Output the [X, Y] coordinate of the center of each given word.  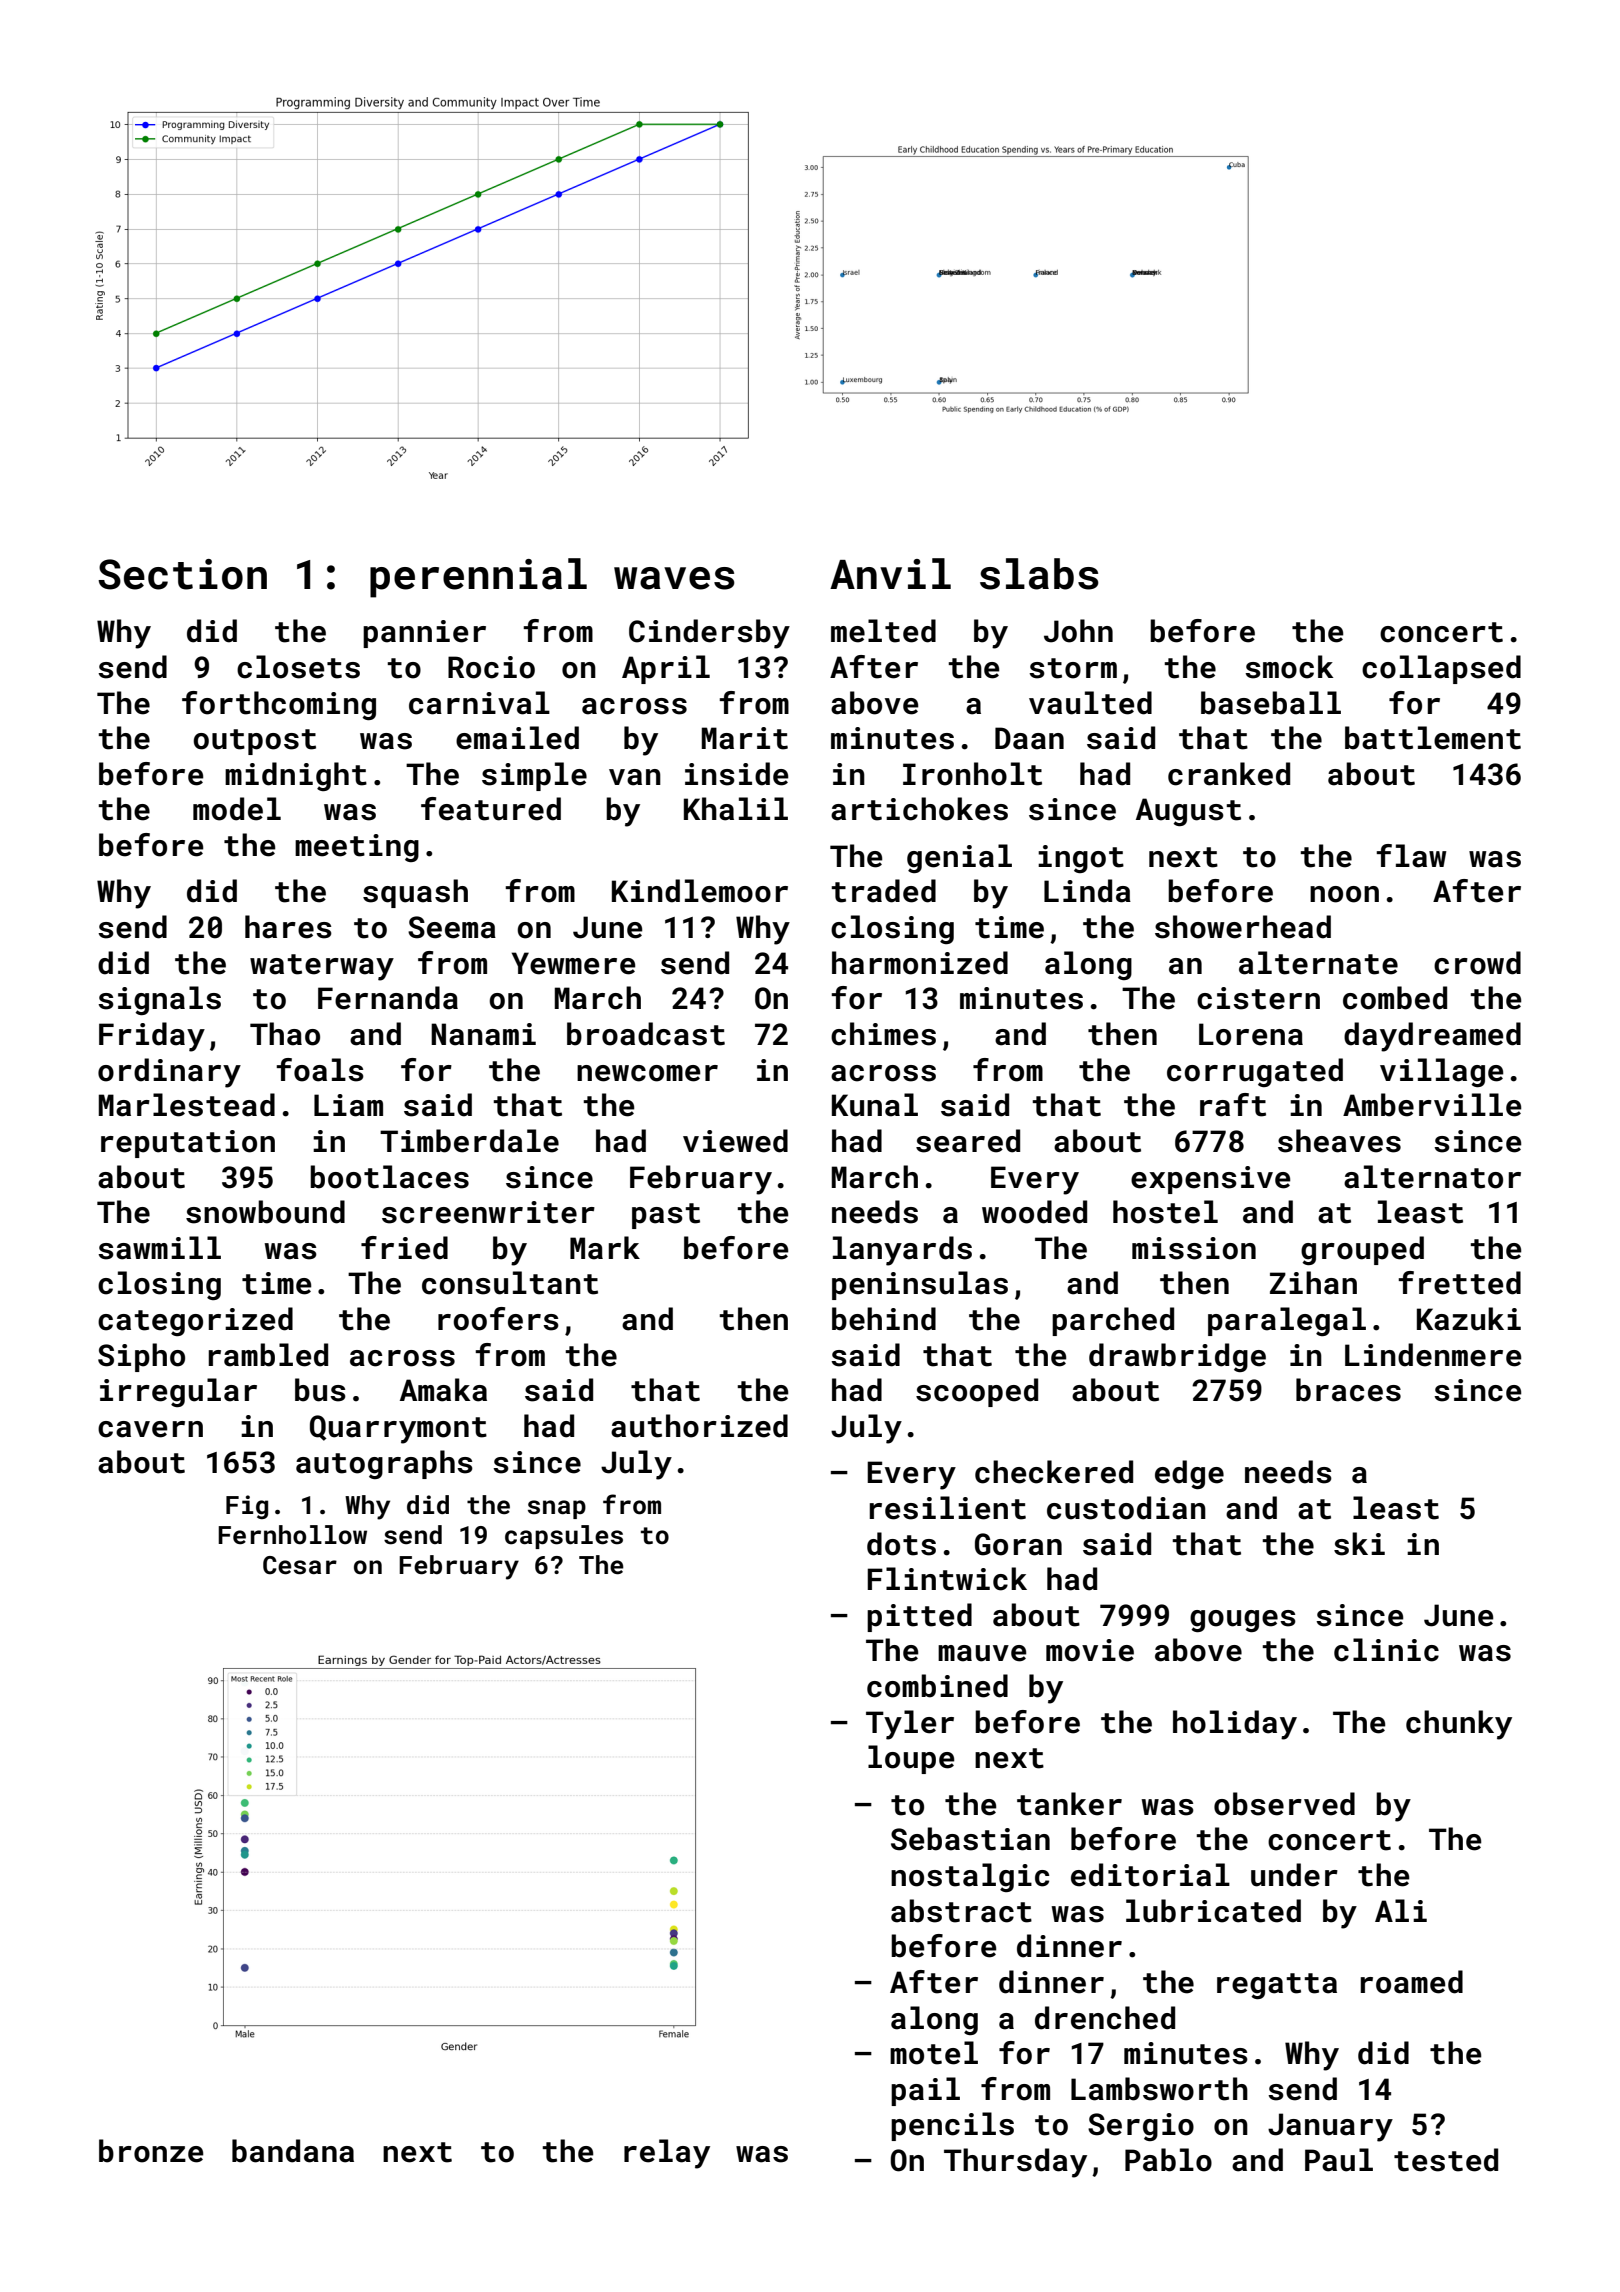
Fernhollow [292, 1535]
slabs [1039, 574]
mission [1194, 1248]
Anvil [890, 573]
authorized [699, 1426]
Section [182, 574]
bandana [293, 2151]
